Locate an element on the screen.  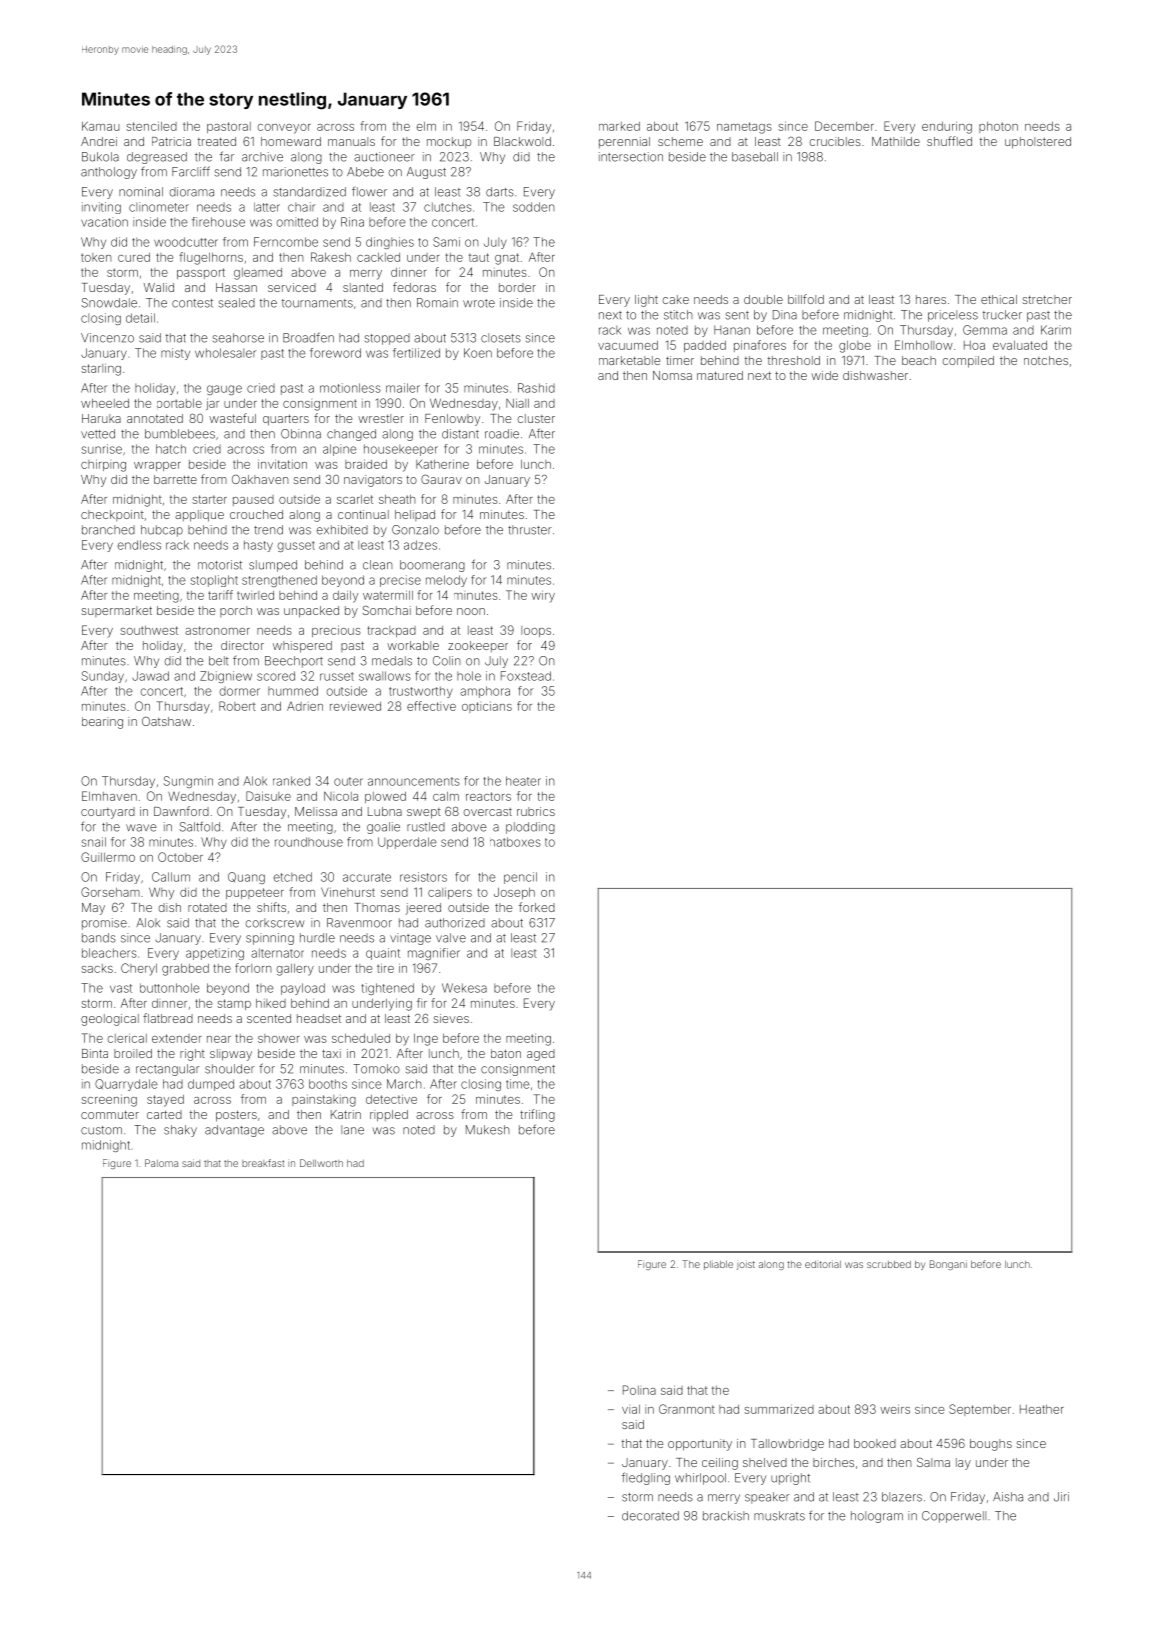
Elmhaven is located at coordinates (109, 796).
